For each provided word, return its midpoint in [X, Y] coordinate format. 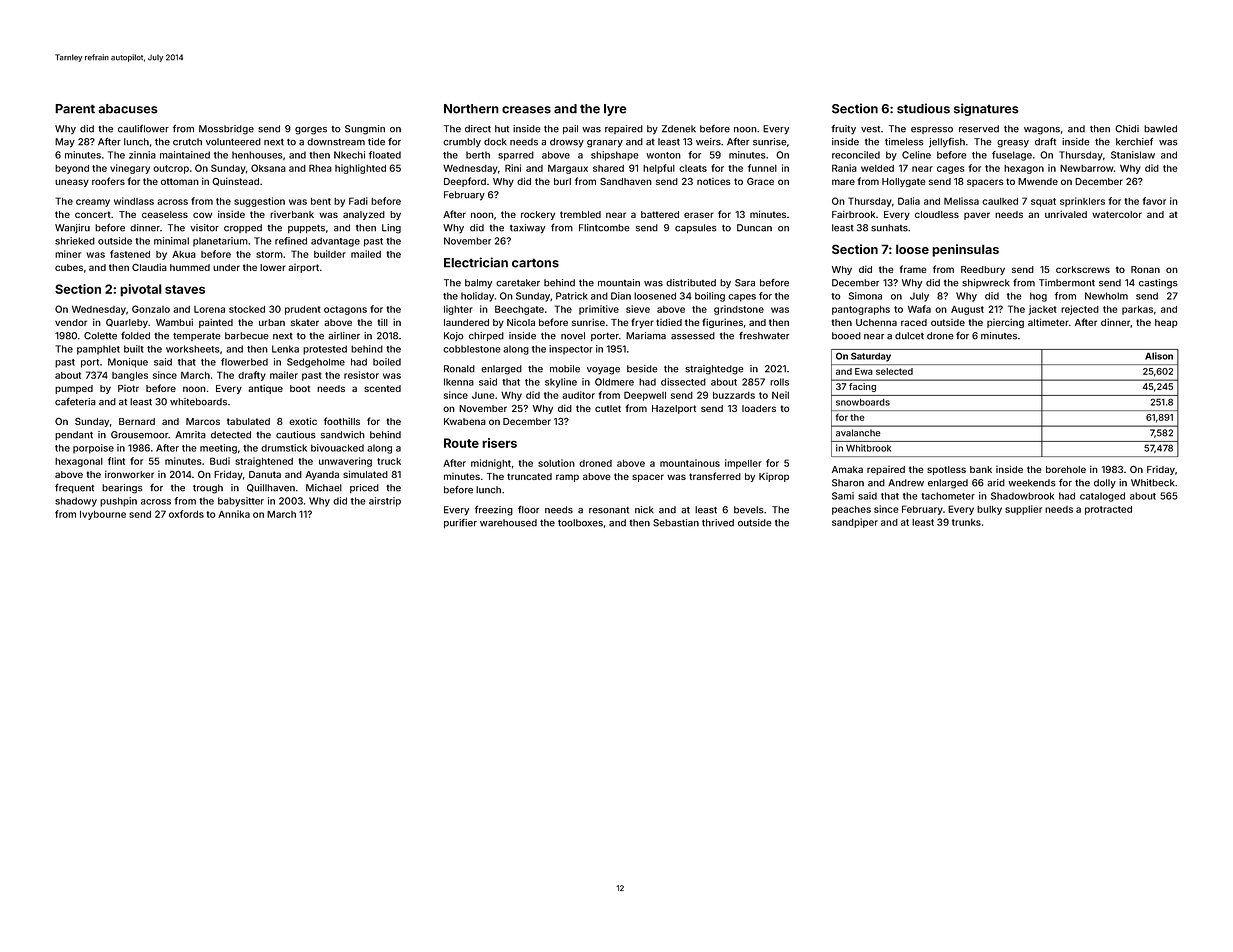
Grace [760, 181]
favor [1154, 201]
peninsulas [965, 250]
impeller [743, 464]
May [65, 143]
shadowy [76, 502]
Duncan [754, 228]
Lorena [209, 309]
